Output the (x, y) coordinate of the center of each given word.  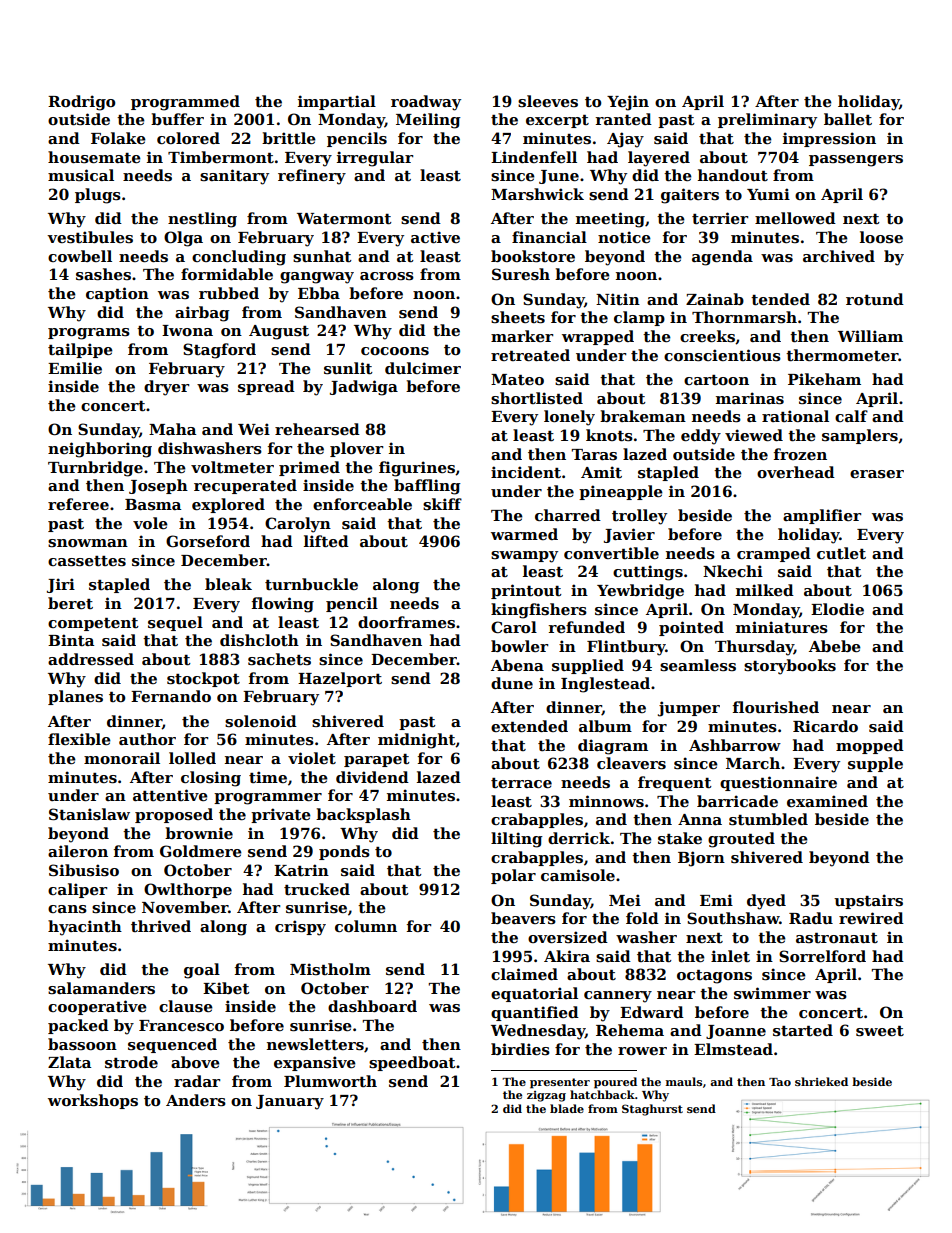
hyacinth (85, 928)
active (435, 237)
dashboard (372, 1006)
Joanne (736, 1032)
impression (829, 139)
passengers (856, 161)
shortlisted (537, 398)
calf (851, 416)
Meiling (428, 121)
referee (78, 504)
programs (89, 334)
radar (197, 1081)
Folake (118, 138)
